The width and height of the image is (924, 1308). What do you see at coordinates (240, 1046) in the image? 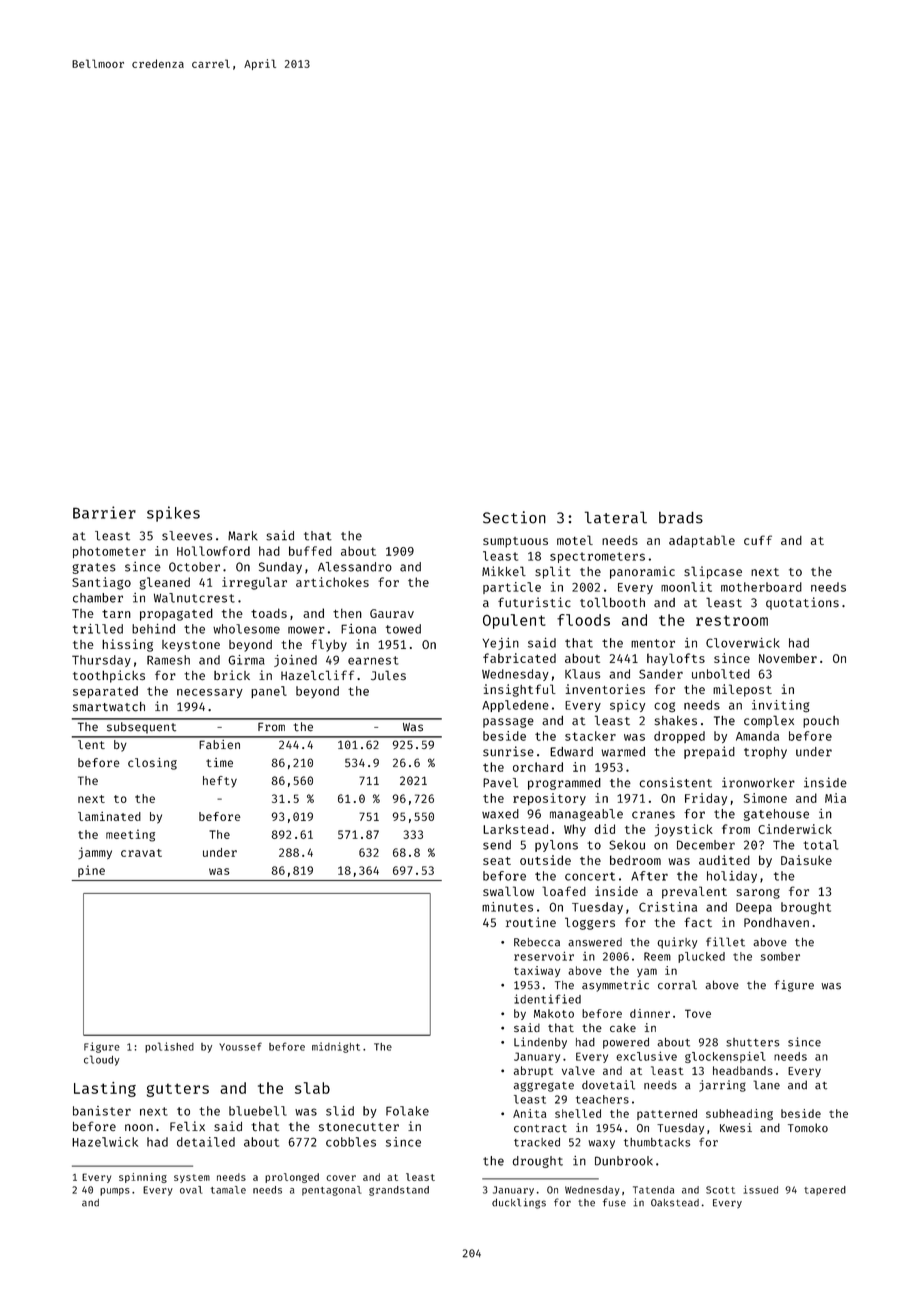
I see `Youssef` at bounding box center [240, 1046].
